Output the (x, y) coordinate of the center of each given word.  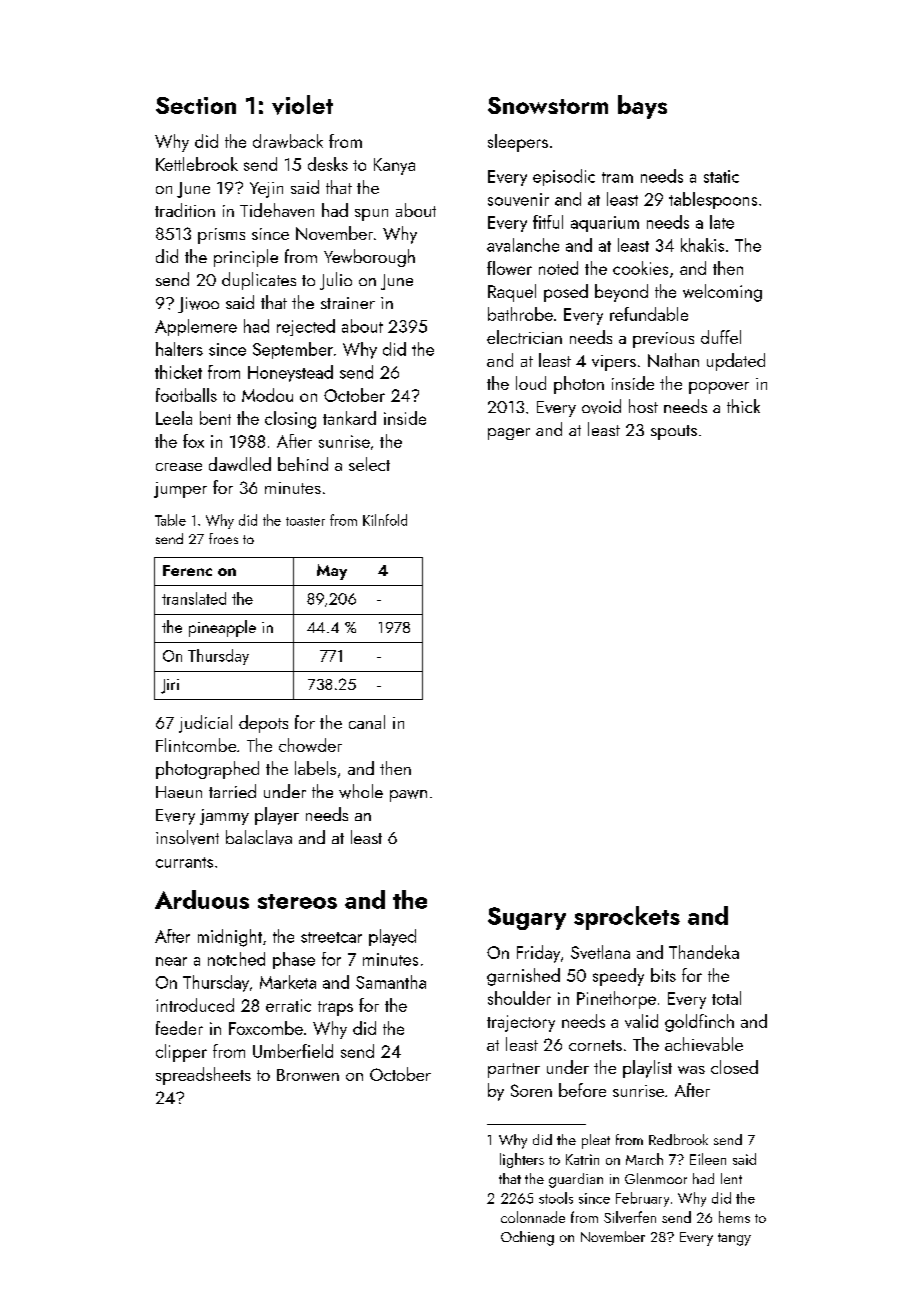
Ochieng (527, 1238)
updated (736, 362)
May (332, 572)
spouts (674, 432)
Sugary (527, 918)
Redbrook (678, 1139)
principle (246, 258)
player (277, 816)
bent (215, 418)
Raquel (512, 293)
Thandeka (704, 952)
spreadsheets (203, 1076)
